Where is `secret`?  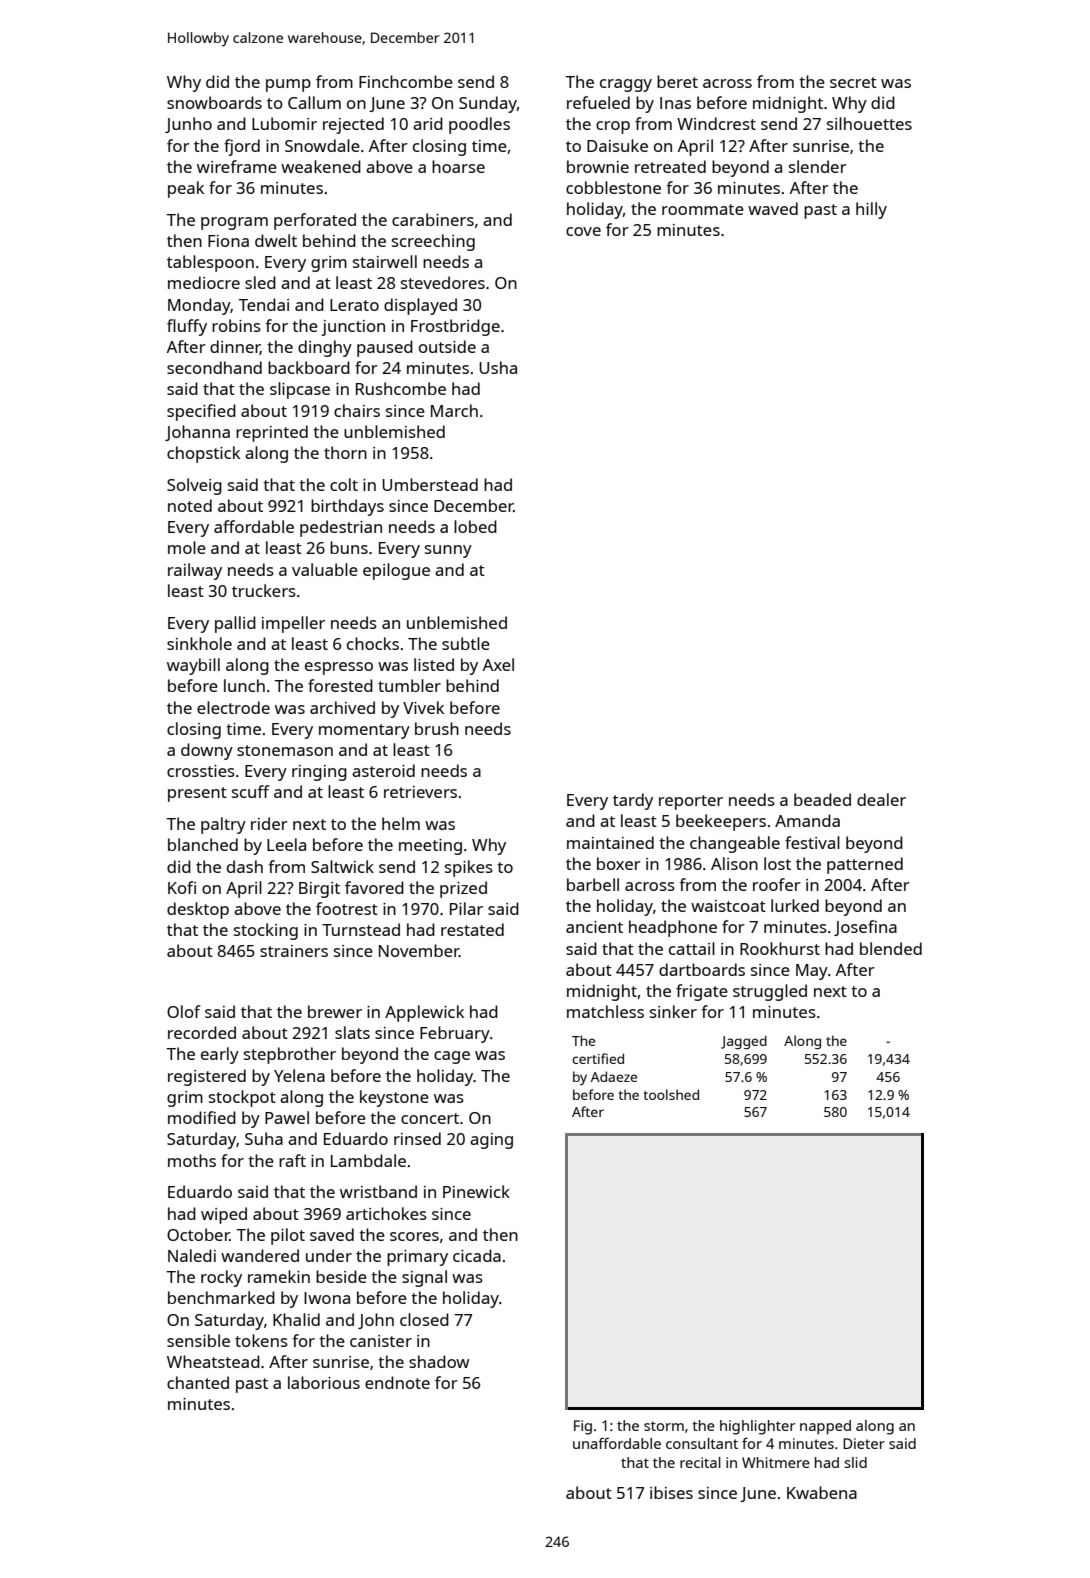
secret is located at coordinates (853, 82).
